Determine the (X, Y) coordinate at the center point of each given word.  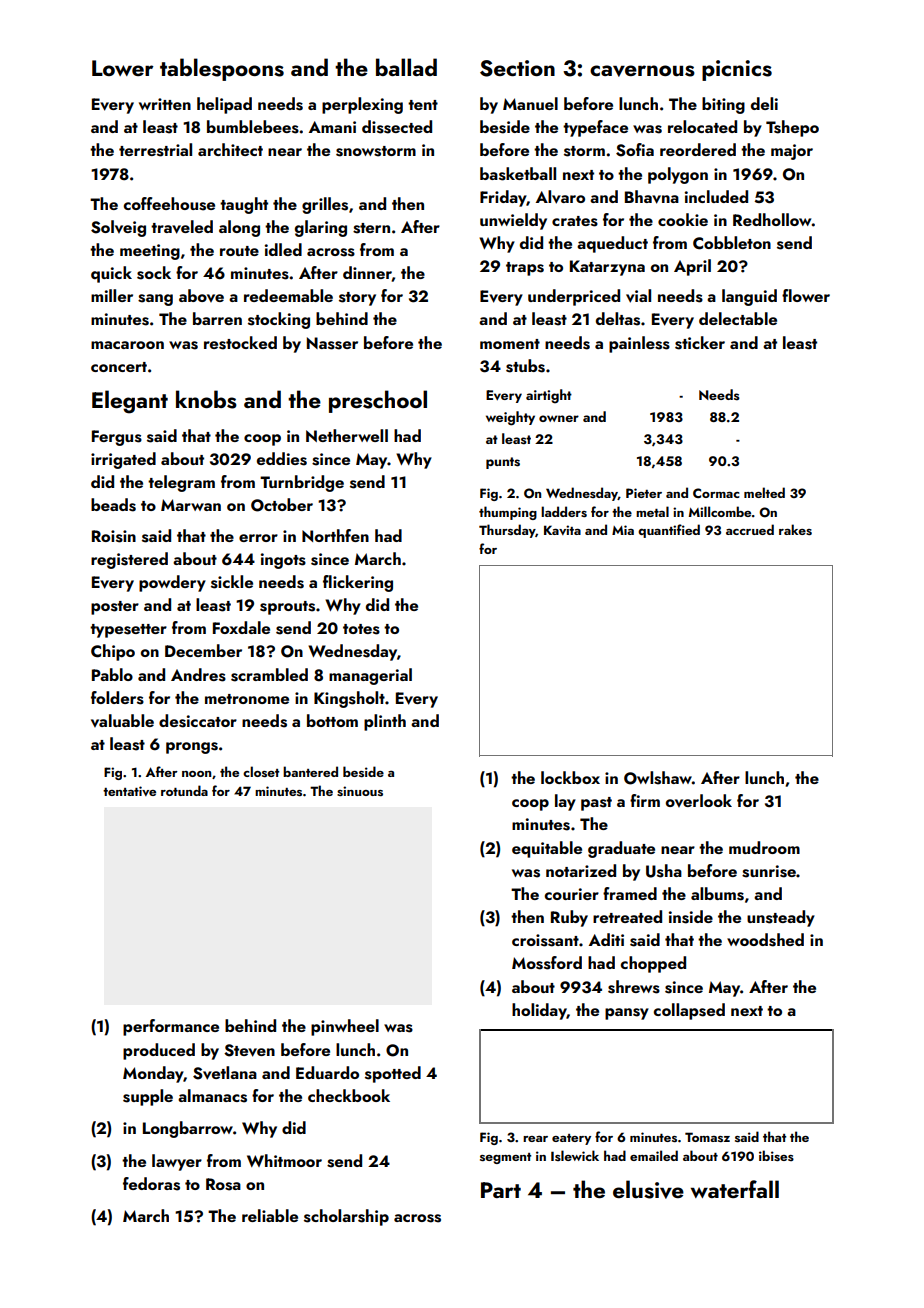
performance (171, 1027)
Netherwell (347, 435)
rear (535, 1139)
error (258, 538)
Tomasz (707, 1137)
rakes (795, 529)
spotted (393, 1074)
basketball (518, 174)
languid (749, 297)
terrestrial (155, 150)
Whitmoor (284, 1160)
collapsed (689, 1011)
